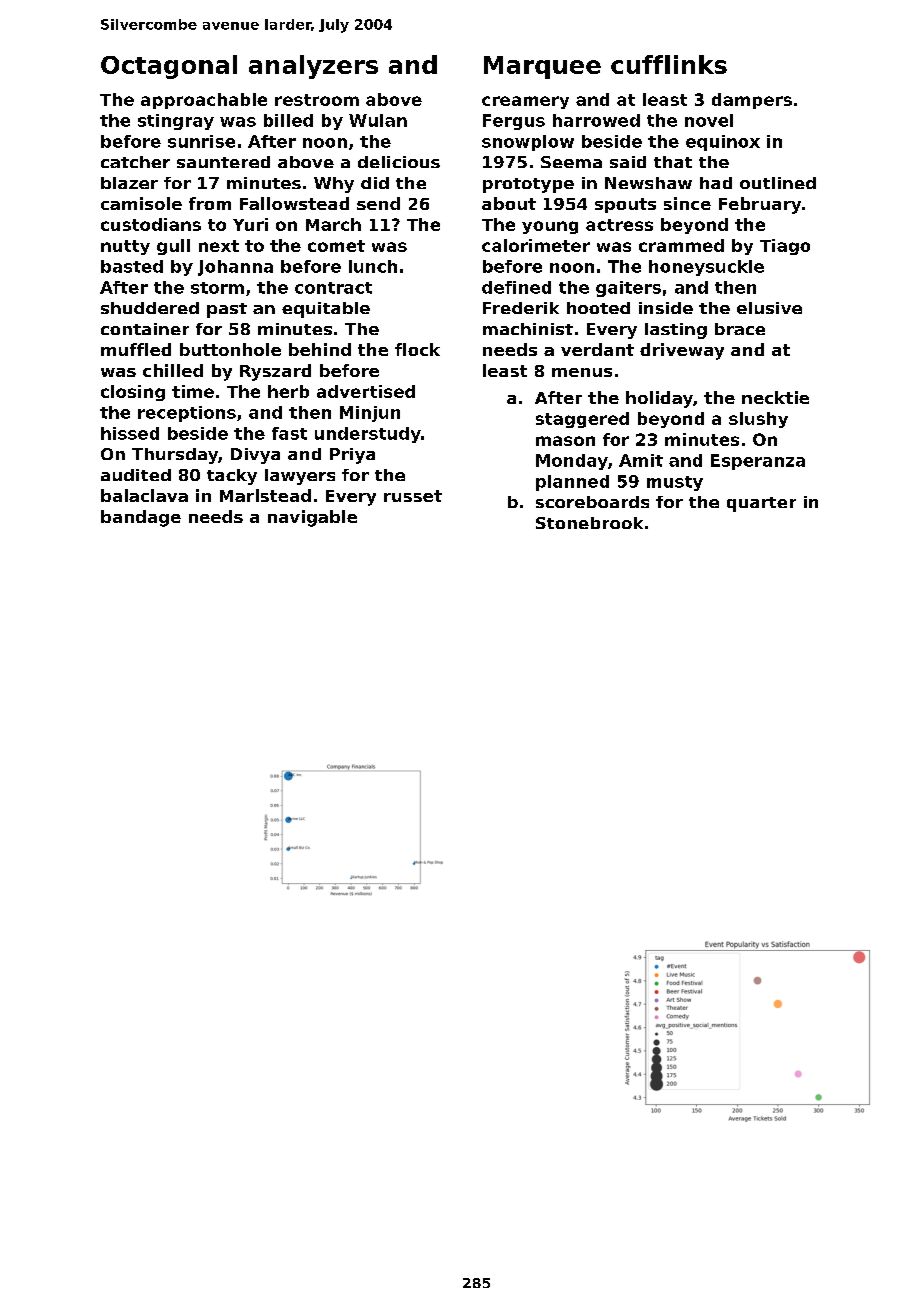  What do you see at coordinates (219, 246) in the screenshot?
I see `next` at bounding box center [219, 246].
